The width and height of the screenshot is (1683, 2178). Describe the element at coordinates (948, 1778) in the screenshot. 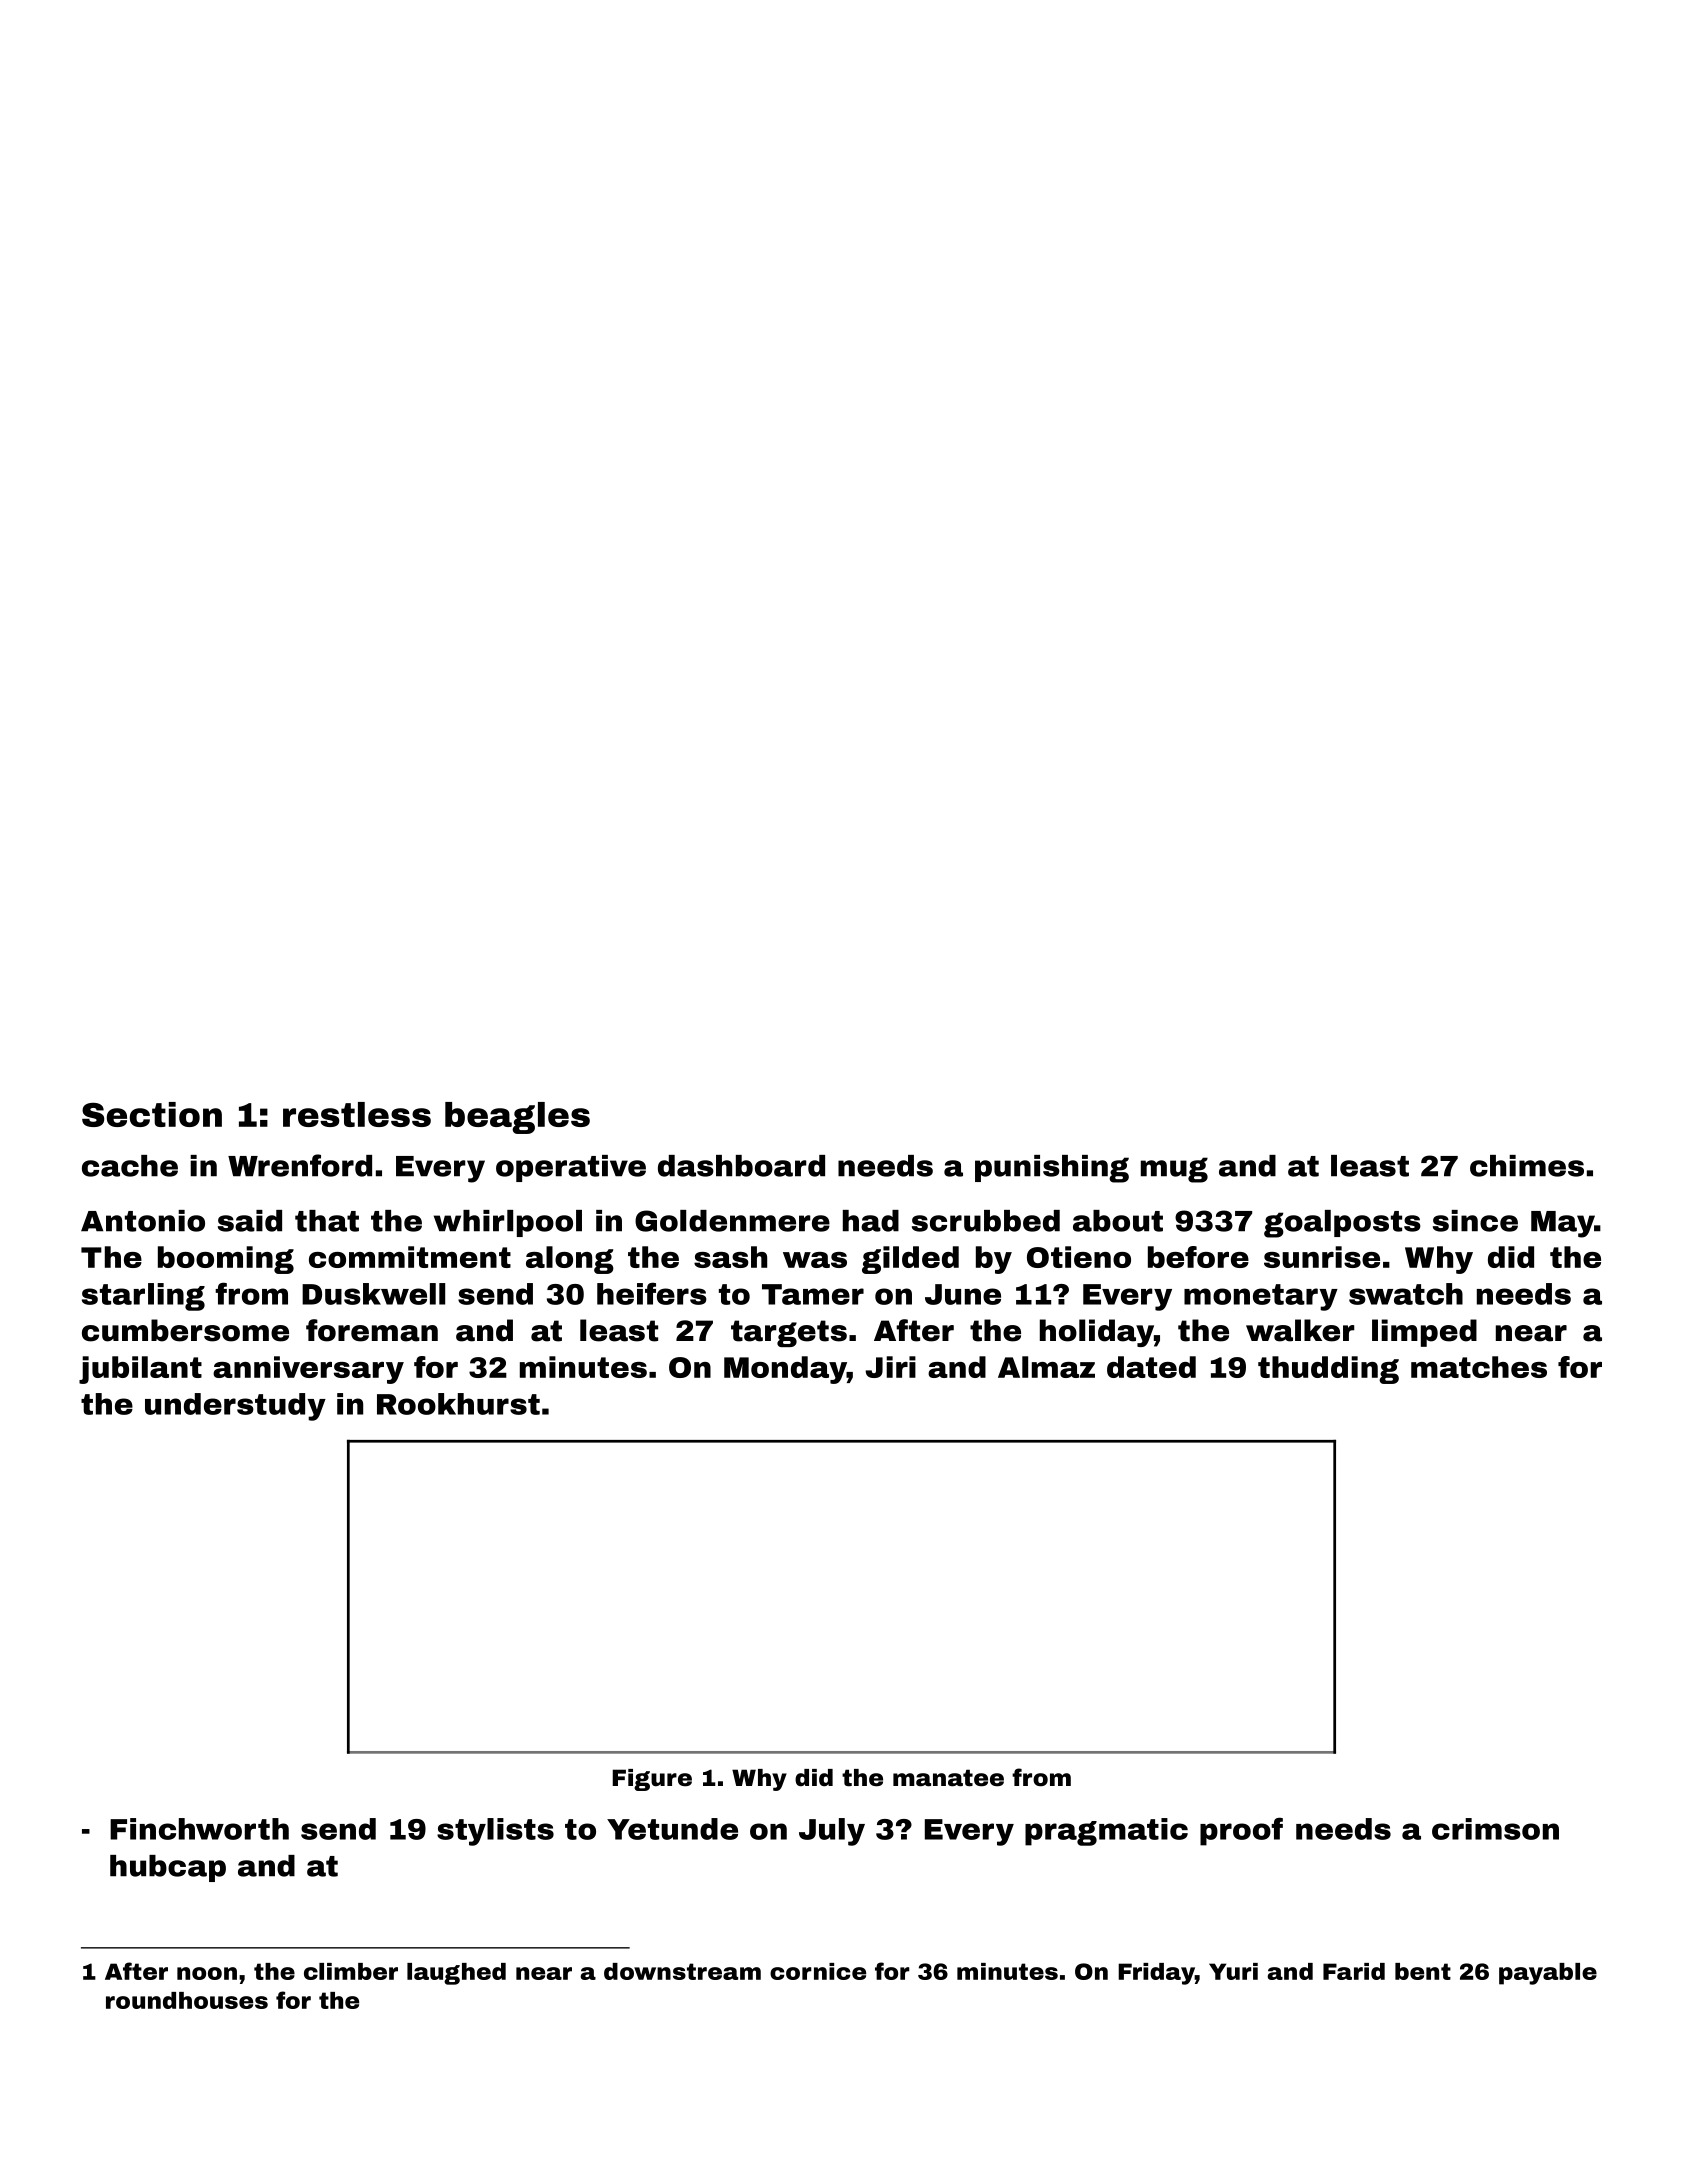

I see `manatee` at that location.
